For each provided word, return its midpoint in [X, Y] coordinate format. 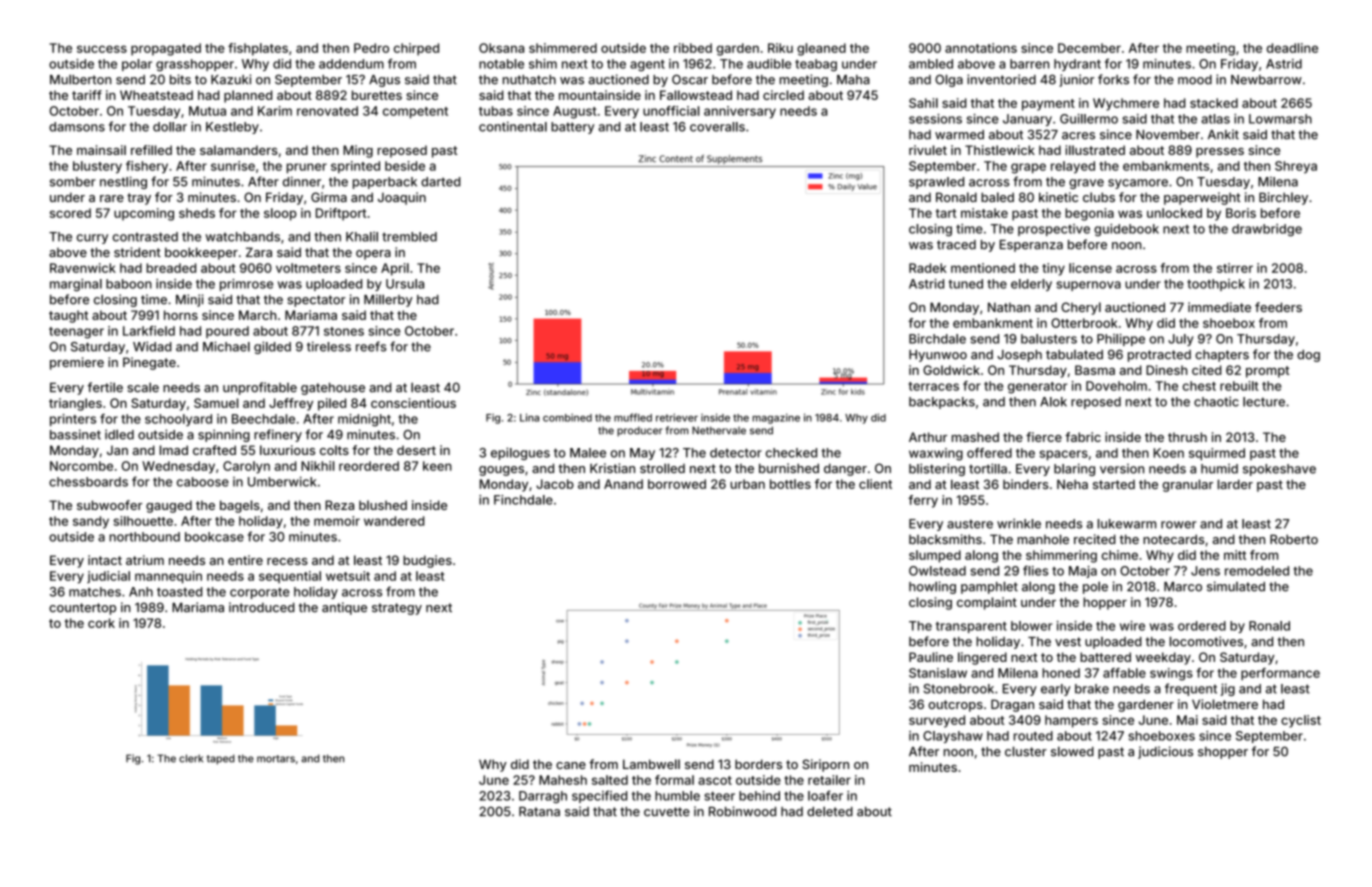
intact [105, 560]
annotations [981, 48]
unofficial [671, 111]
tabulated [1074, 355]
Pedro [371, 48]
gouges [501, 471]
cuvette [667, 812]
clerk [191, 758]
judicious [1165, 752]
